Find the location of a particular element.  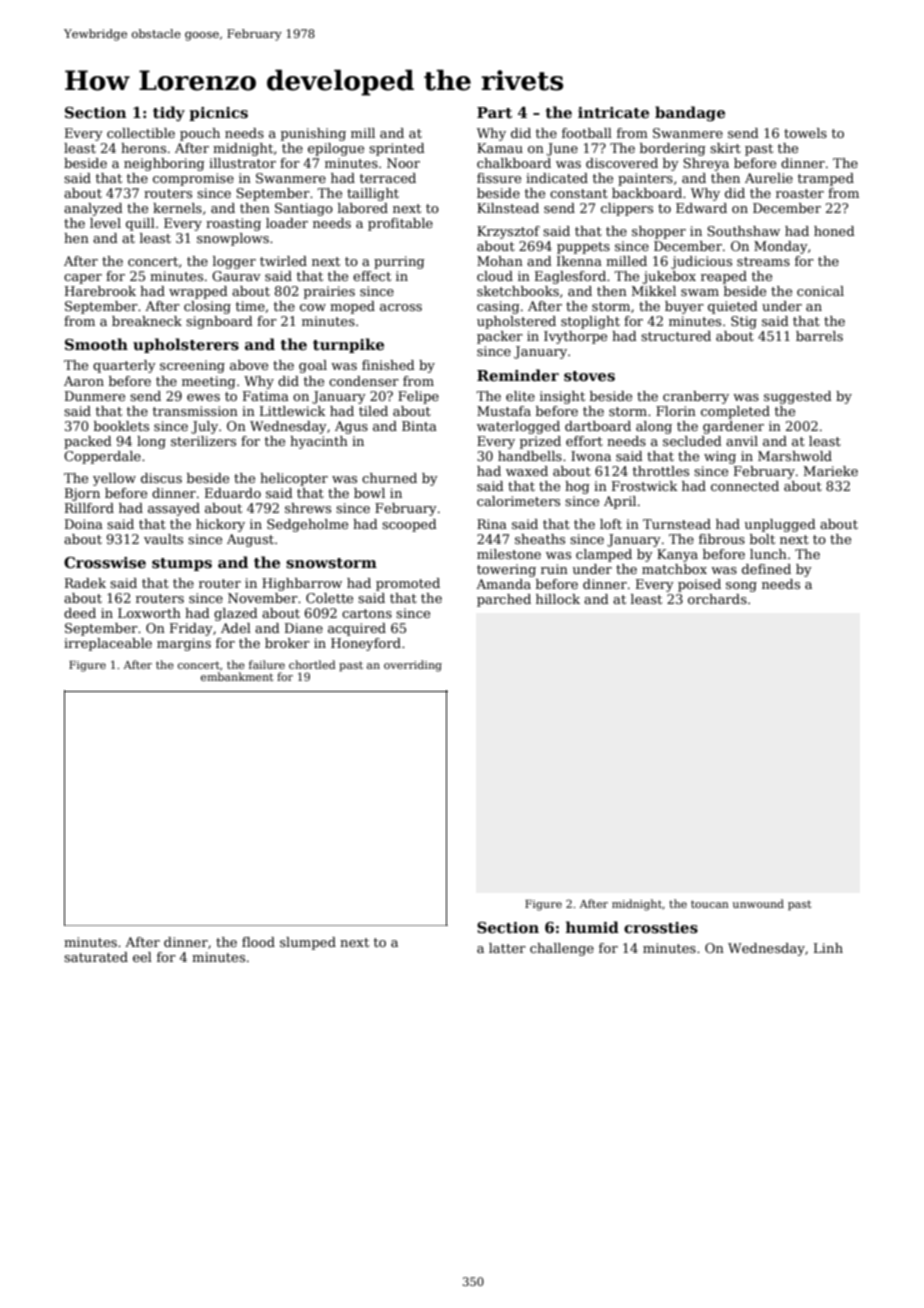

deed is located at coordinates (80, 613).
